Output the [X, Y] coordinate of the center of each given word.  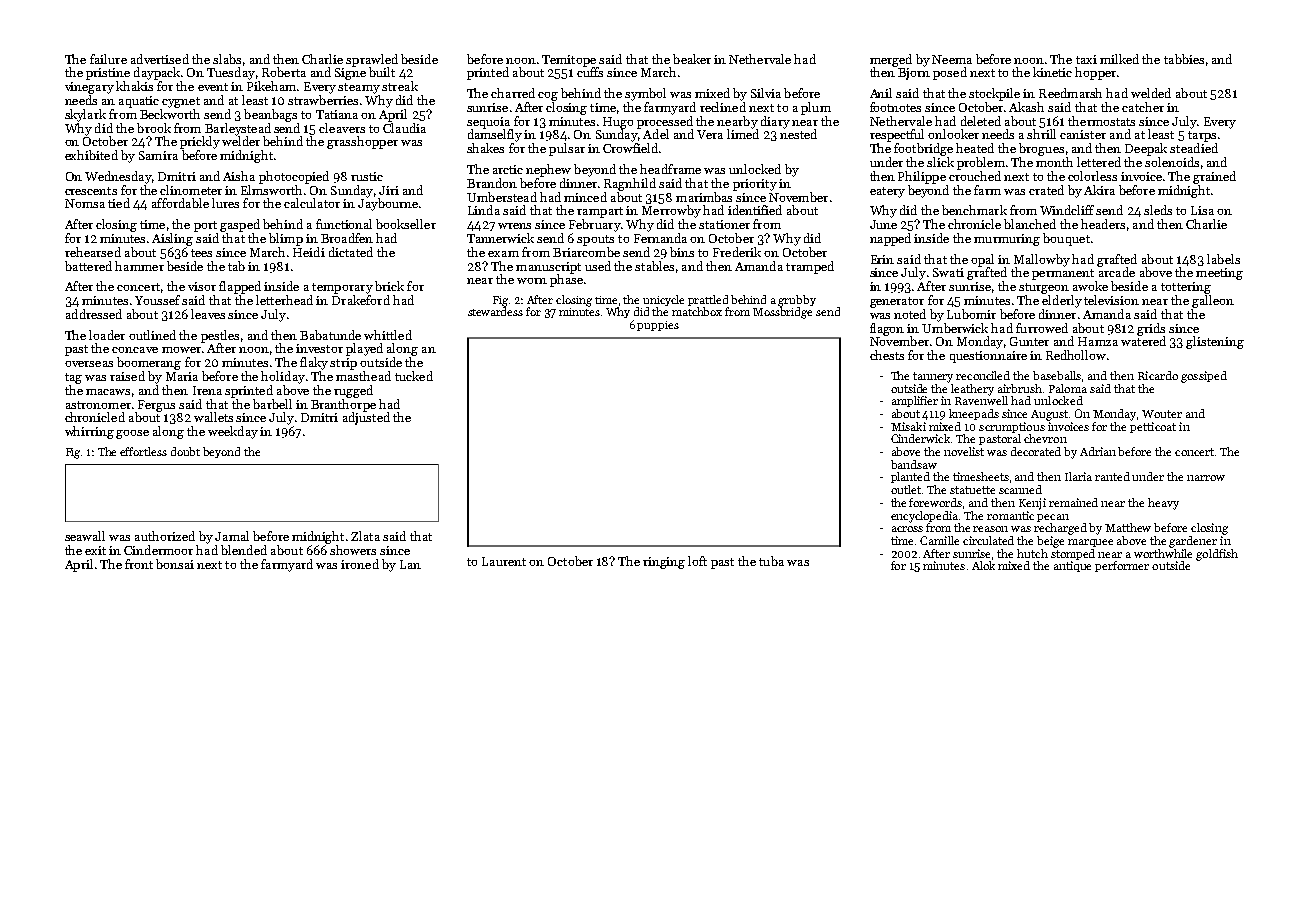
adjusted [366, 418]
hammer [139, 266]
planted [910, 477]
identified [755, 210]
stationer [724, 224]
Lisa [1202, 210]
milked [1119, 59]
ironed [360, 564]
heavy [1163, 504]
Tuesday [231, 73]
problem [981, 163]
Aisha [239, 176]
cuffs [590, 72]
